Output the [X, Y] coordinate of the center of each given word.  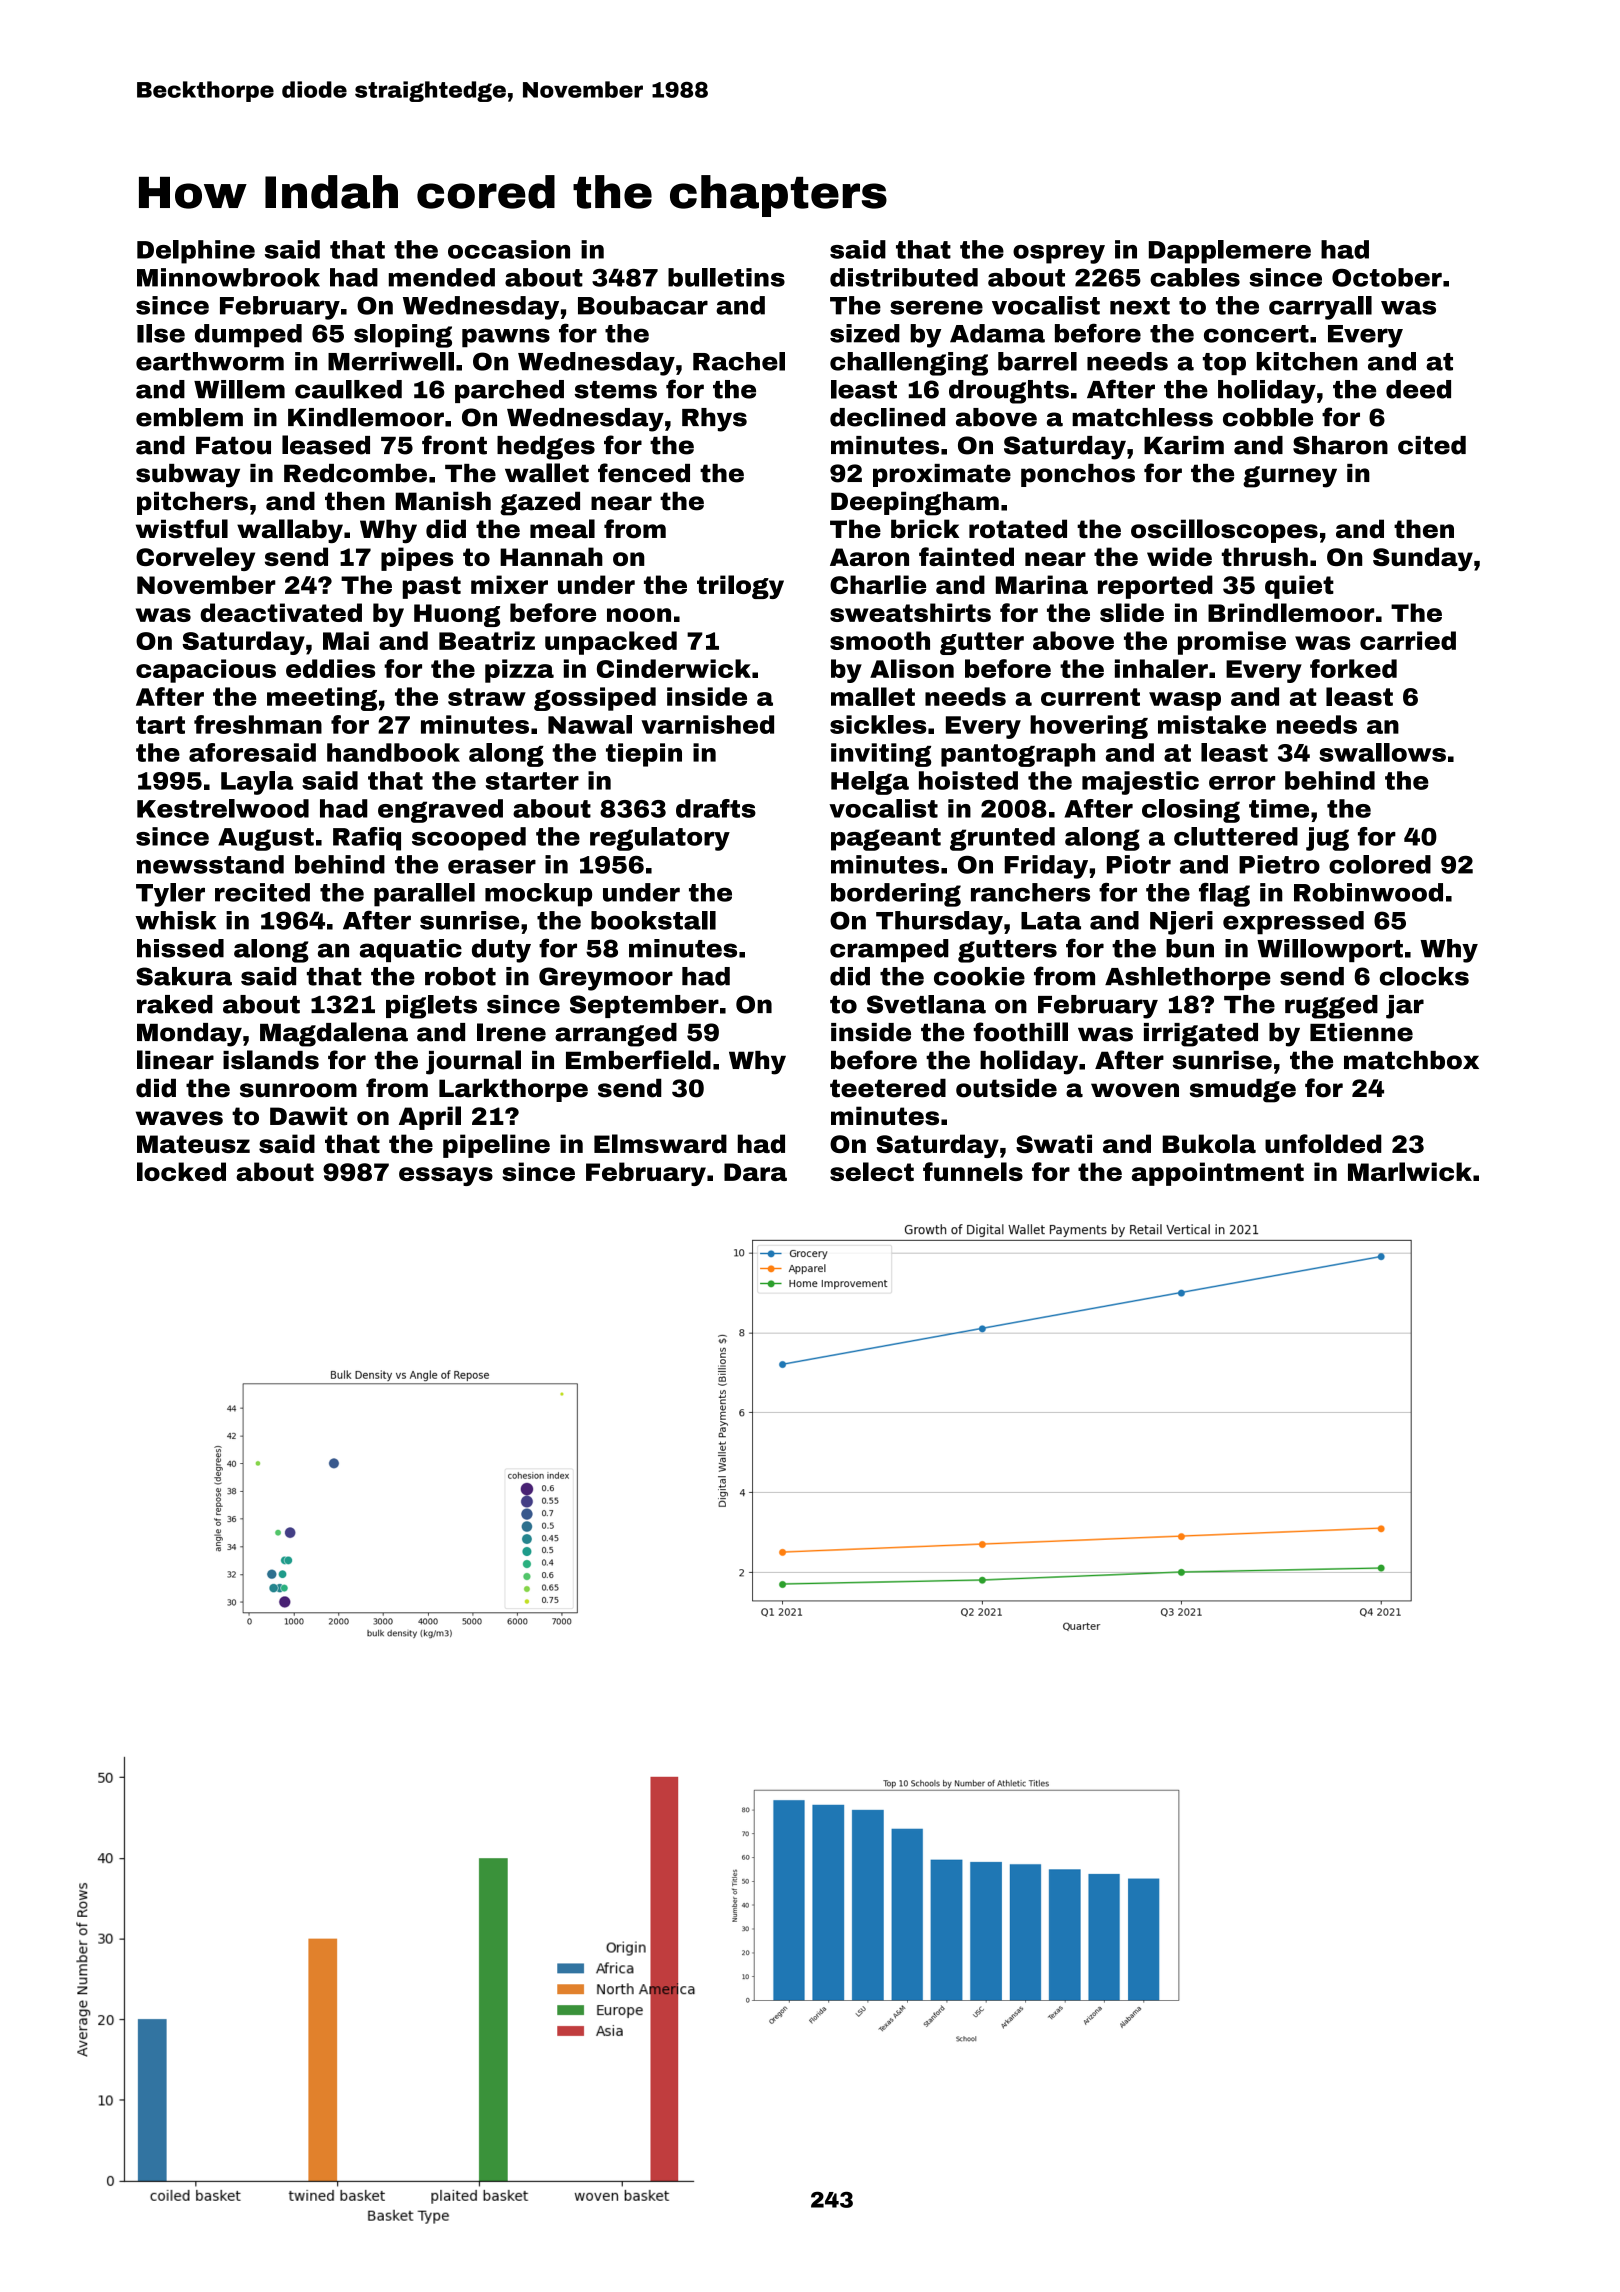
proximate [942, 475]
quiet [1299, 587]
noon [639, 615]
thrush [1265, 556]
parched [509, 391]
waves [179, 1118]
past [432, 587]
